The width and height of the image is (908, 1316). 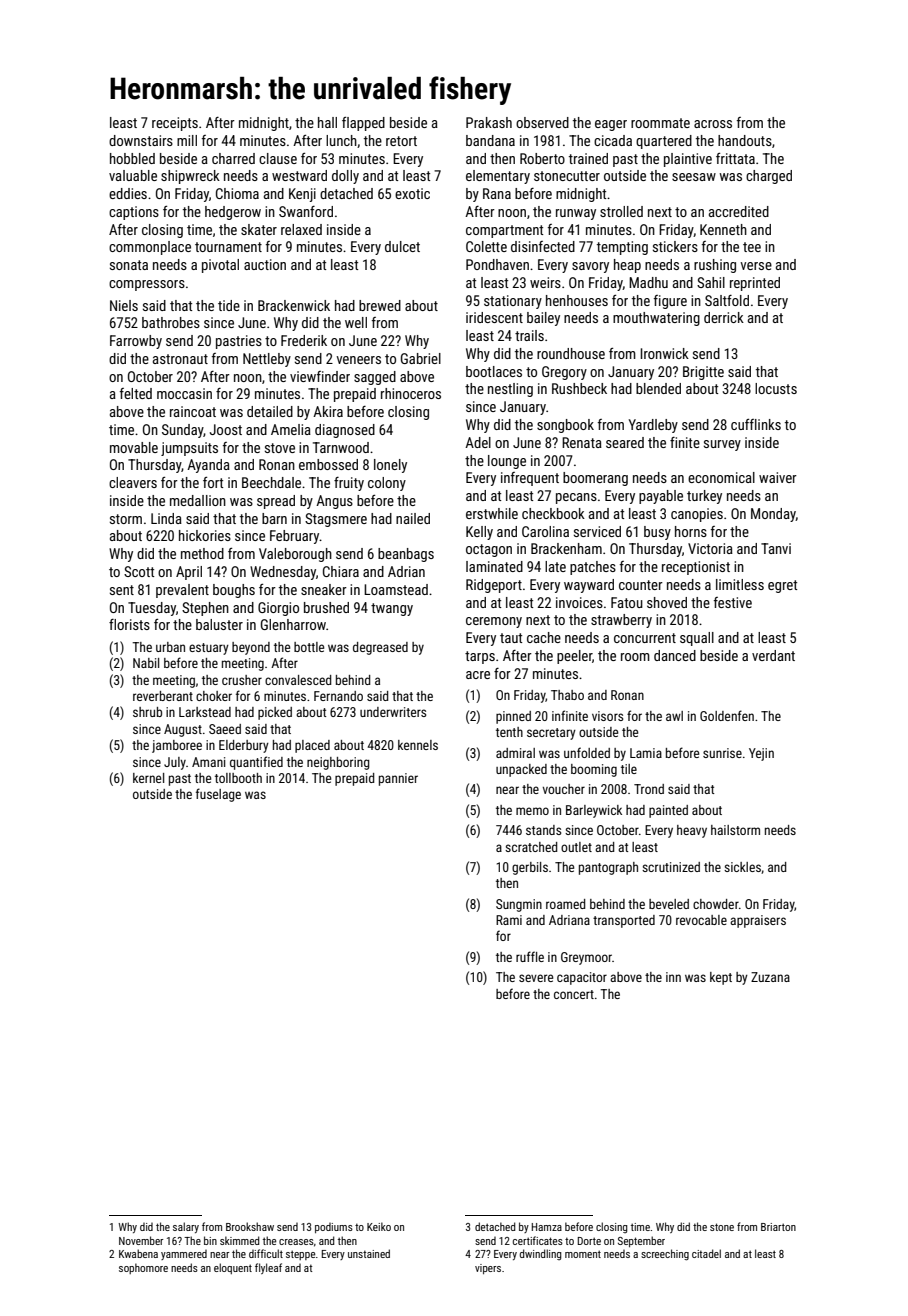 I want to click on bin, so click(x=210, y=1240).
